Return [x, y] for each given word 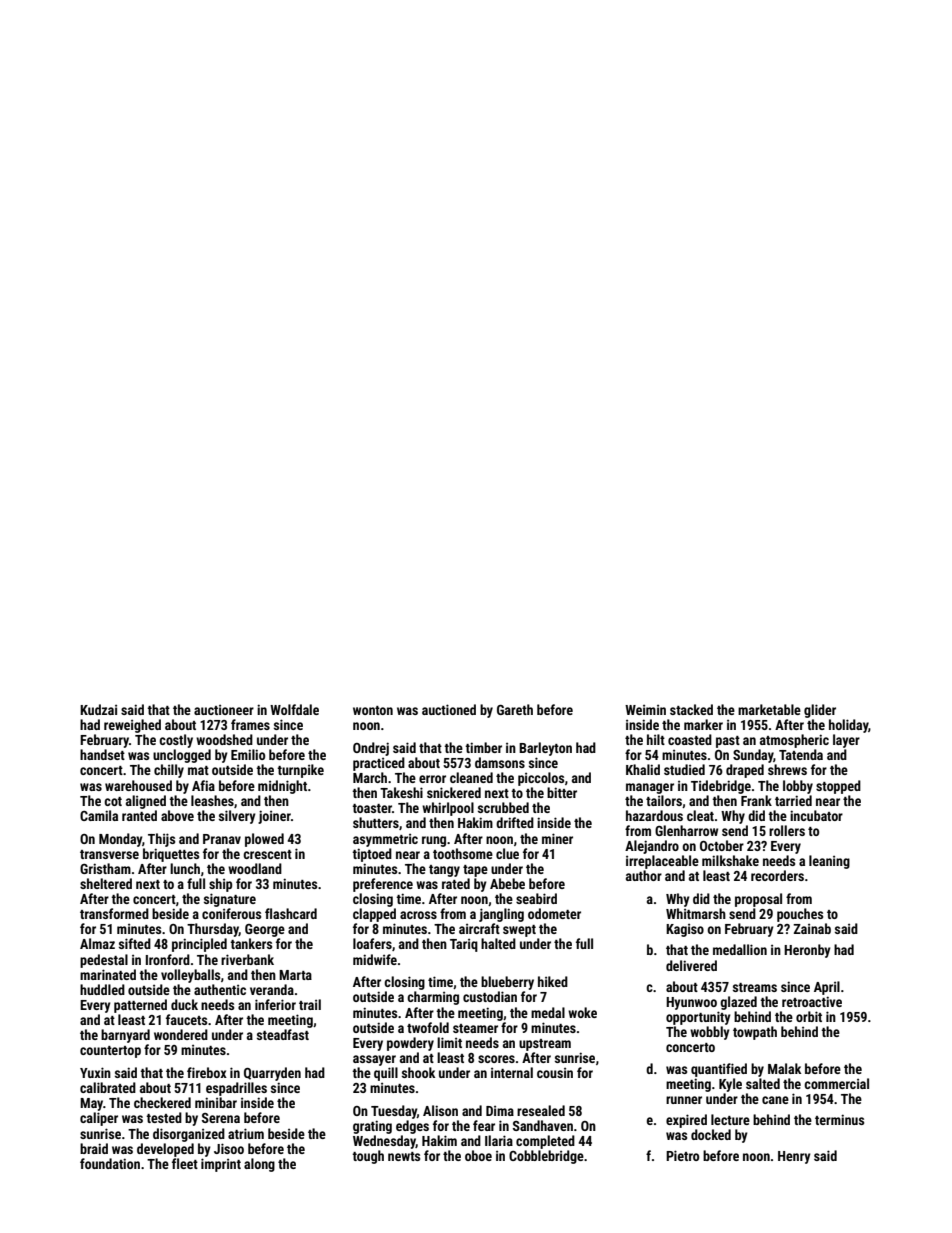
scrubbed [503, 807]
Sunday [753, 756]
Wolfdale [294, 709]
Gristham [105, 868]
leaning [829, 862]
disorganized [189, 1135]
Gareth [515, 709]
